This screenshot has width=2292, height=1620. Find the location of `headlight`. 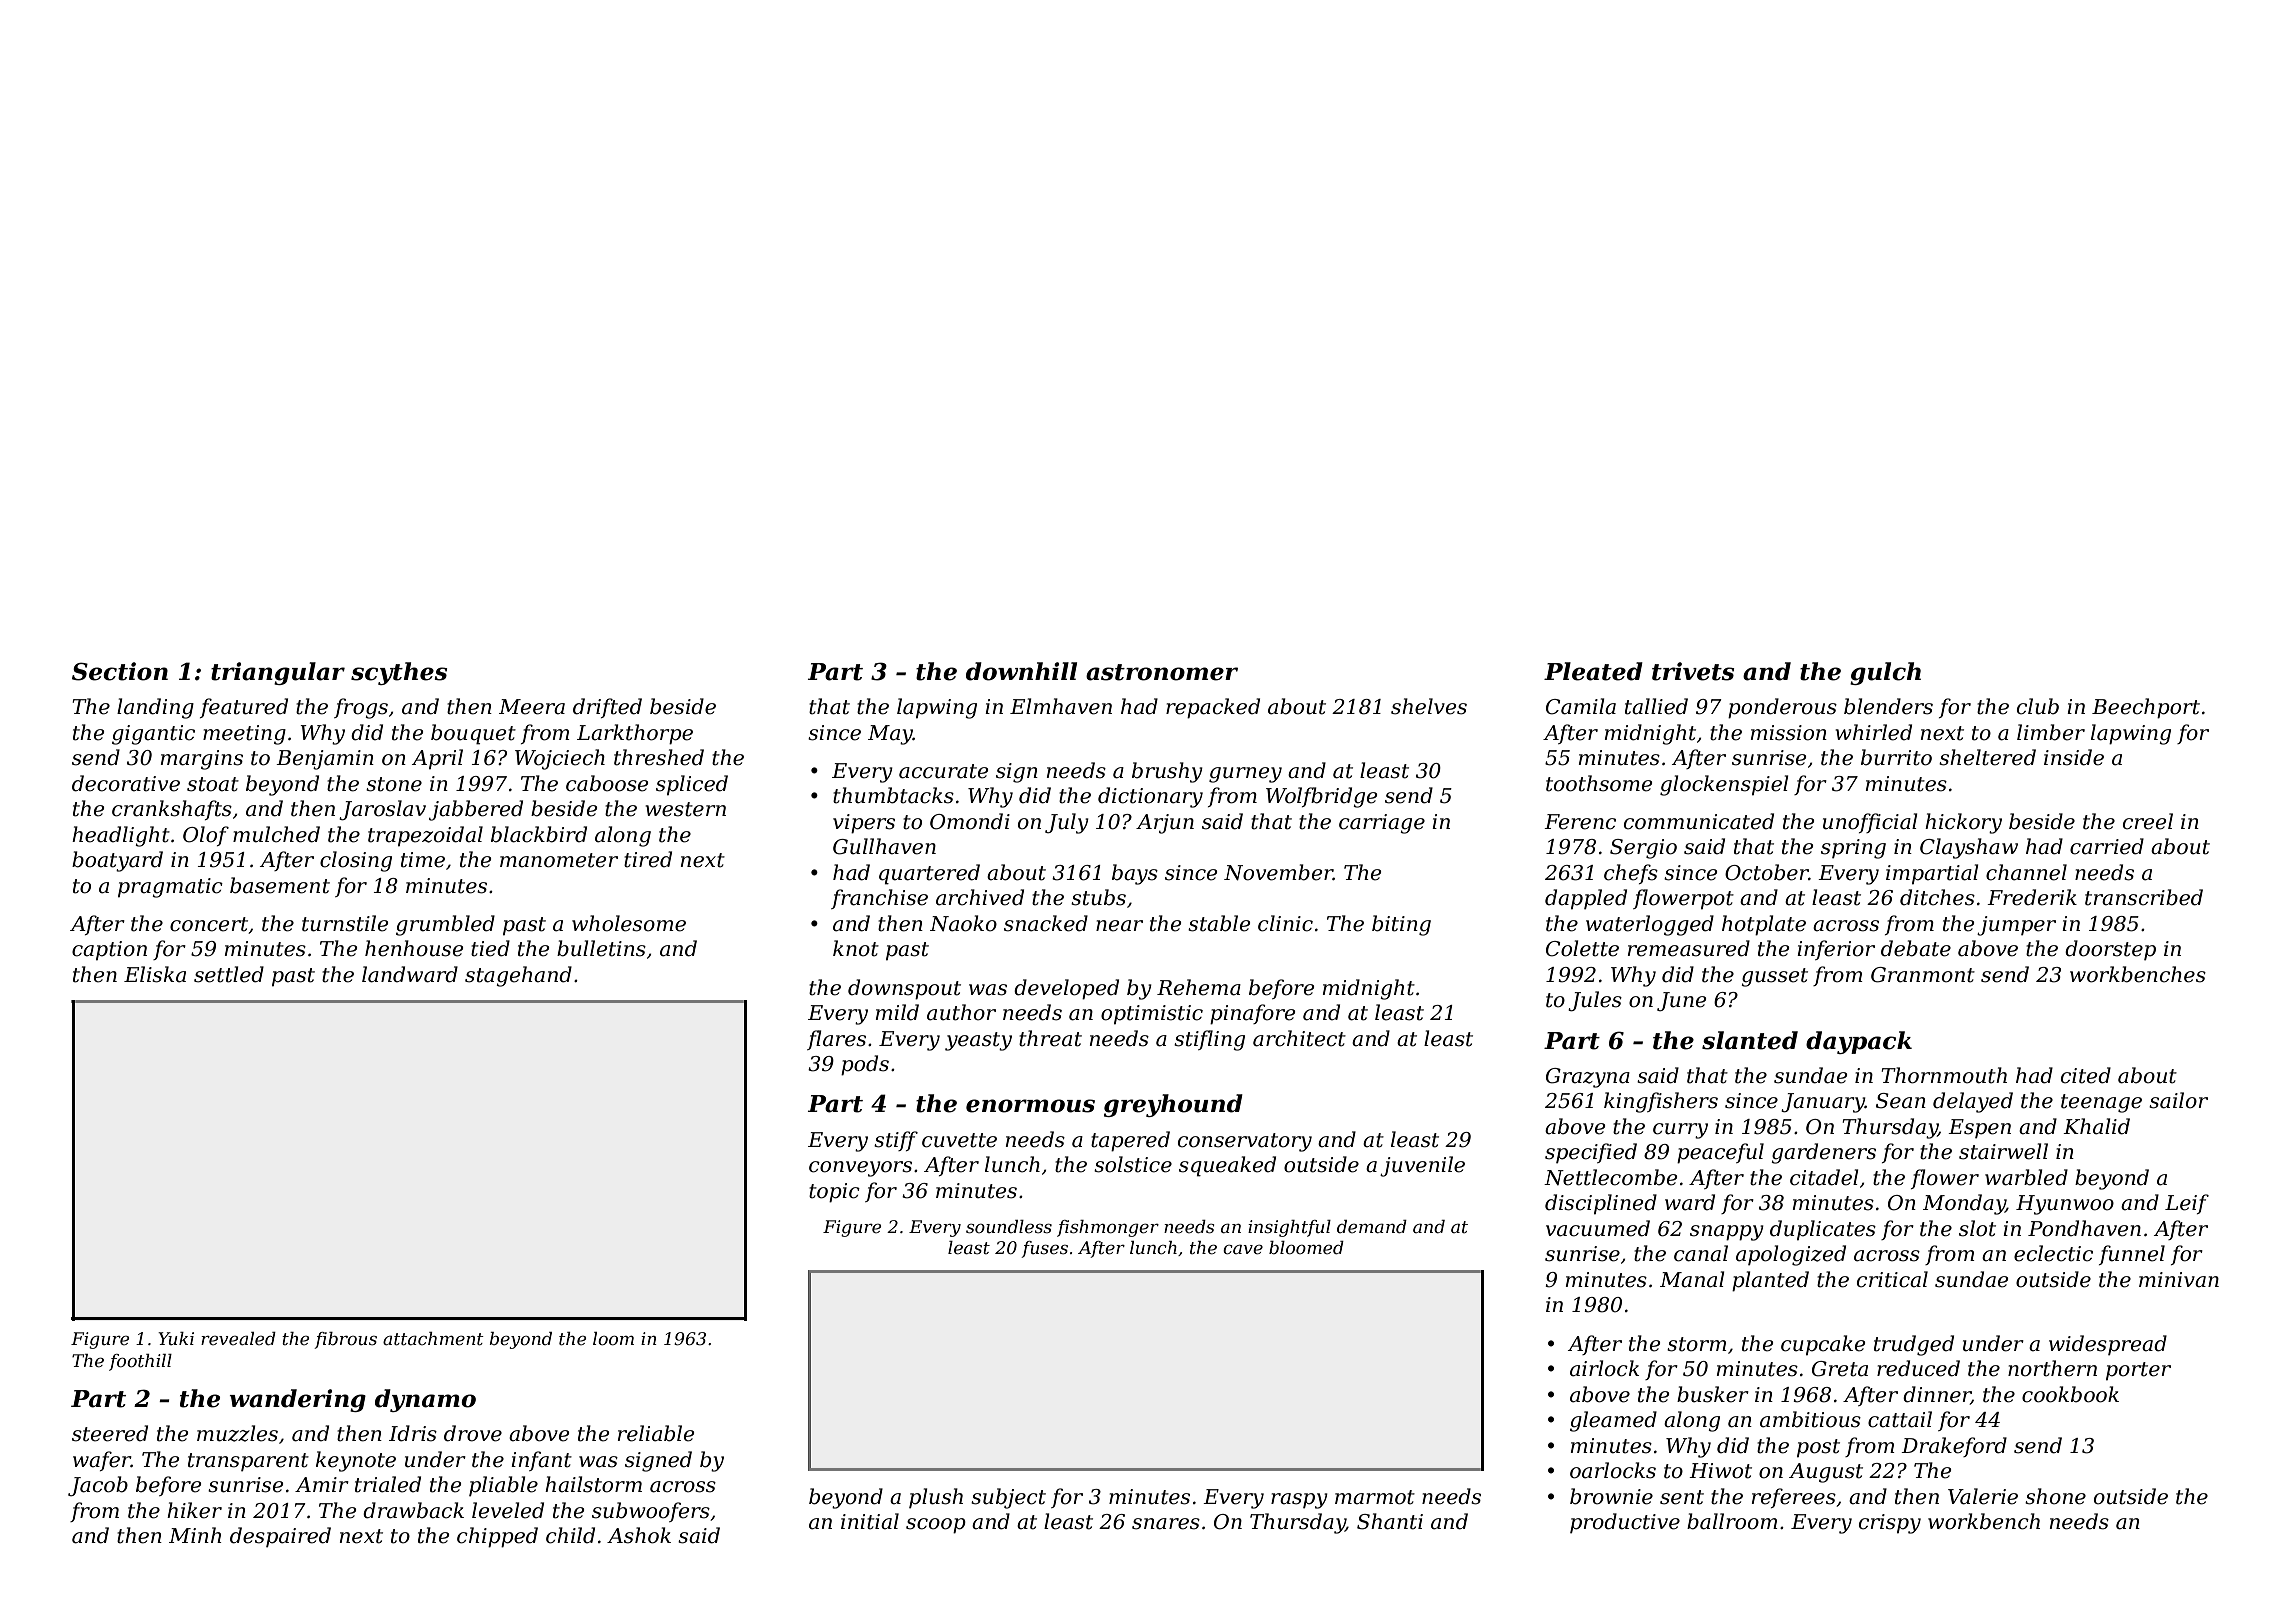

headlight is located at coordinates (121, 836).
